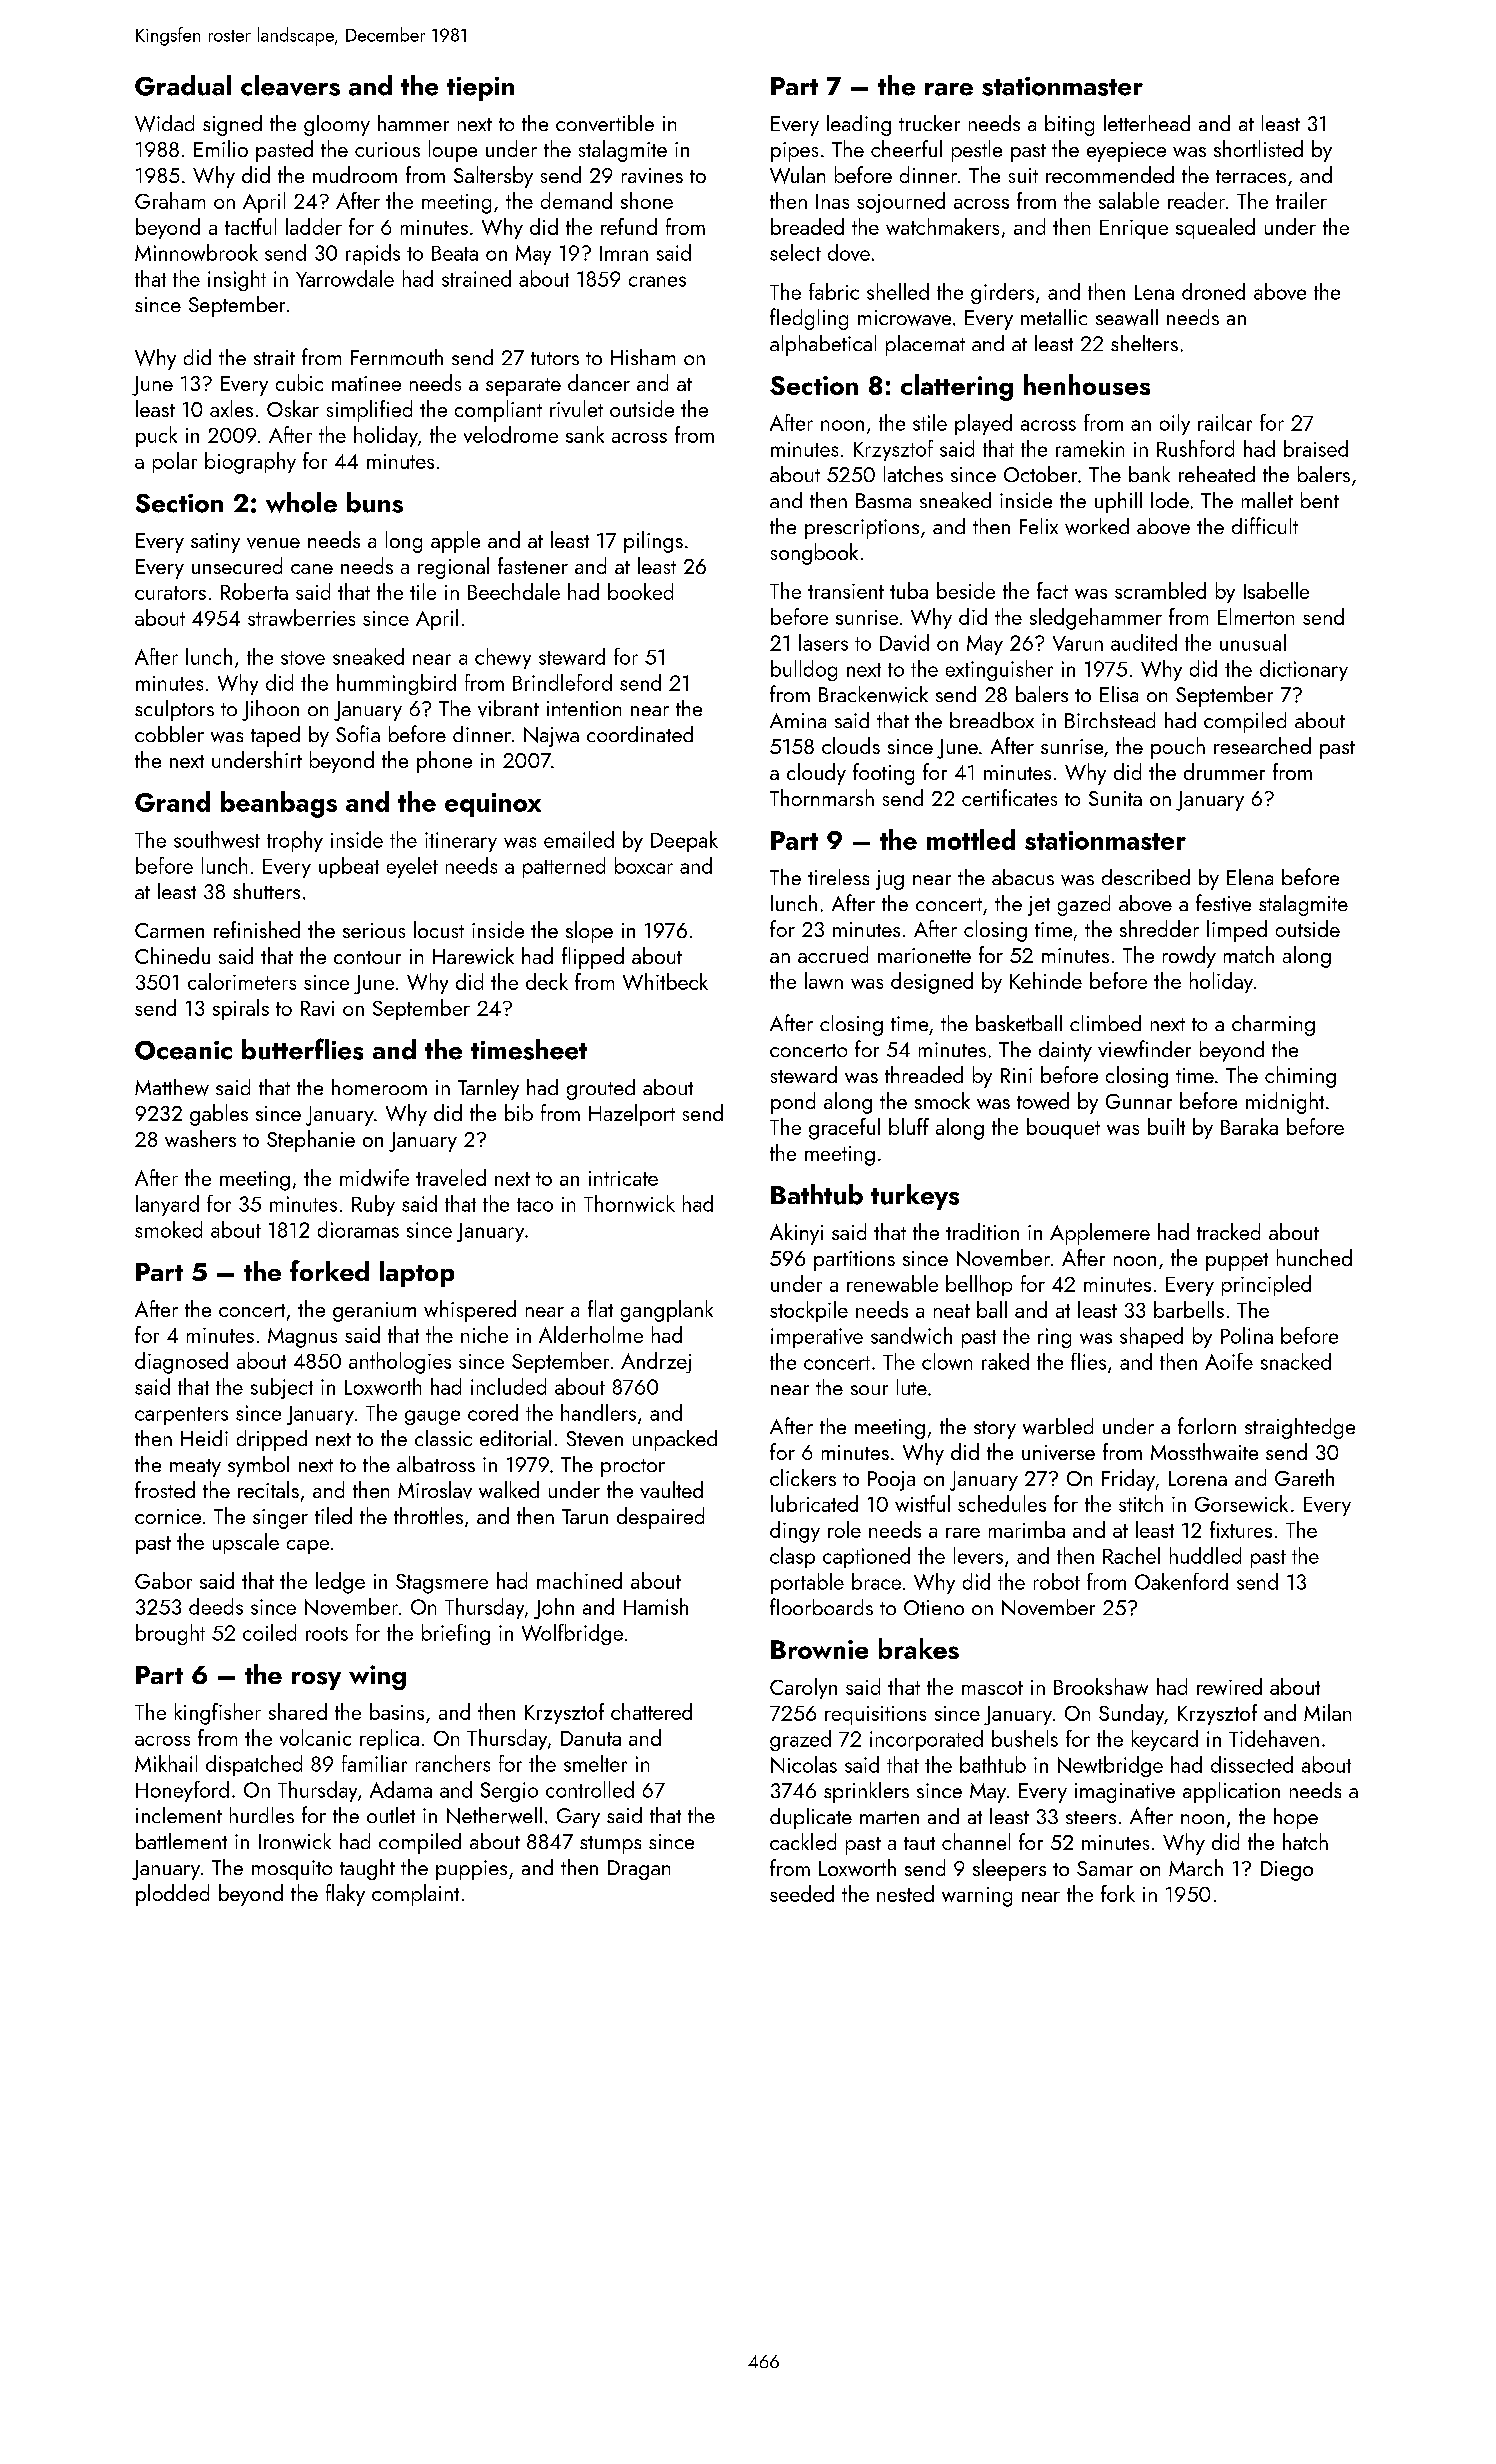 This page has height=2464, width=1496. What do you see at coordinates (915, 1197) in the page?
I see `turkeys` at bounding box center [915, 1197].
